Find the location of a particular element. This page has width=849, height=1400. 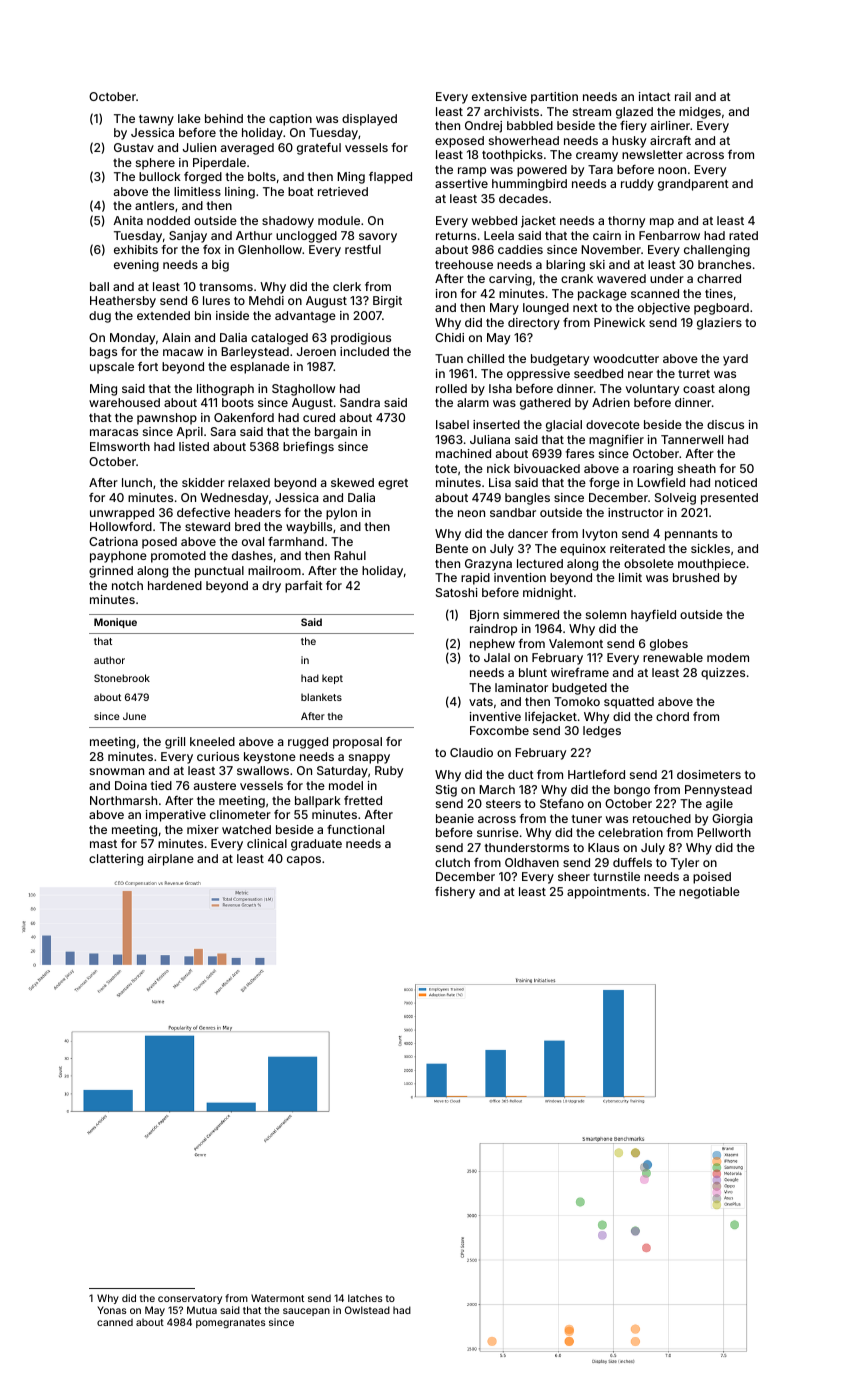

behind is located at coordinates (224, 118).
